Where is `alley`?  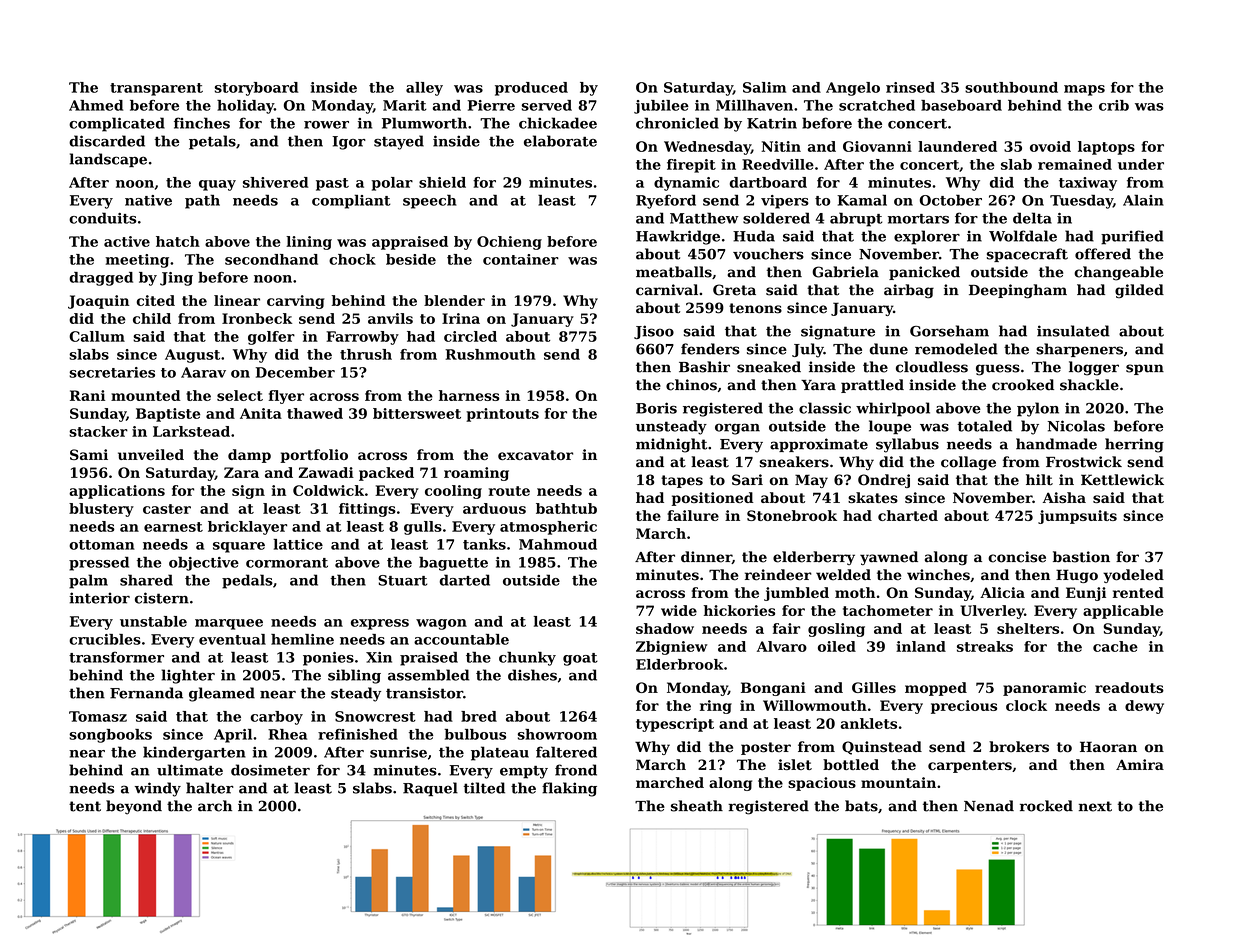 alley is located at coordinates (424, 89).
